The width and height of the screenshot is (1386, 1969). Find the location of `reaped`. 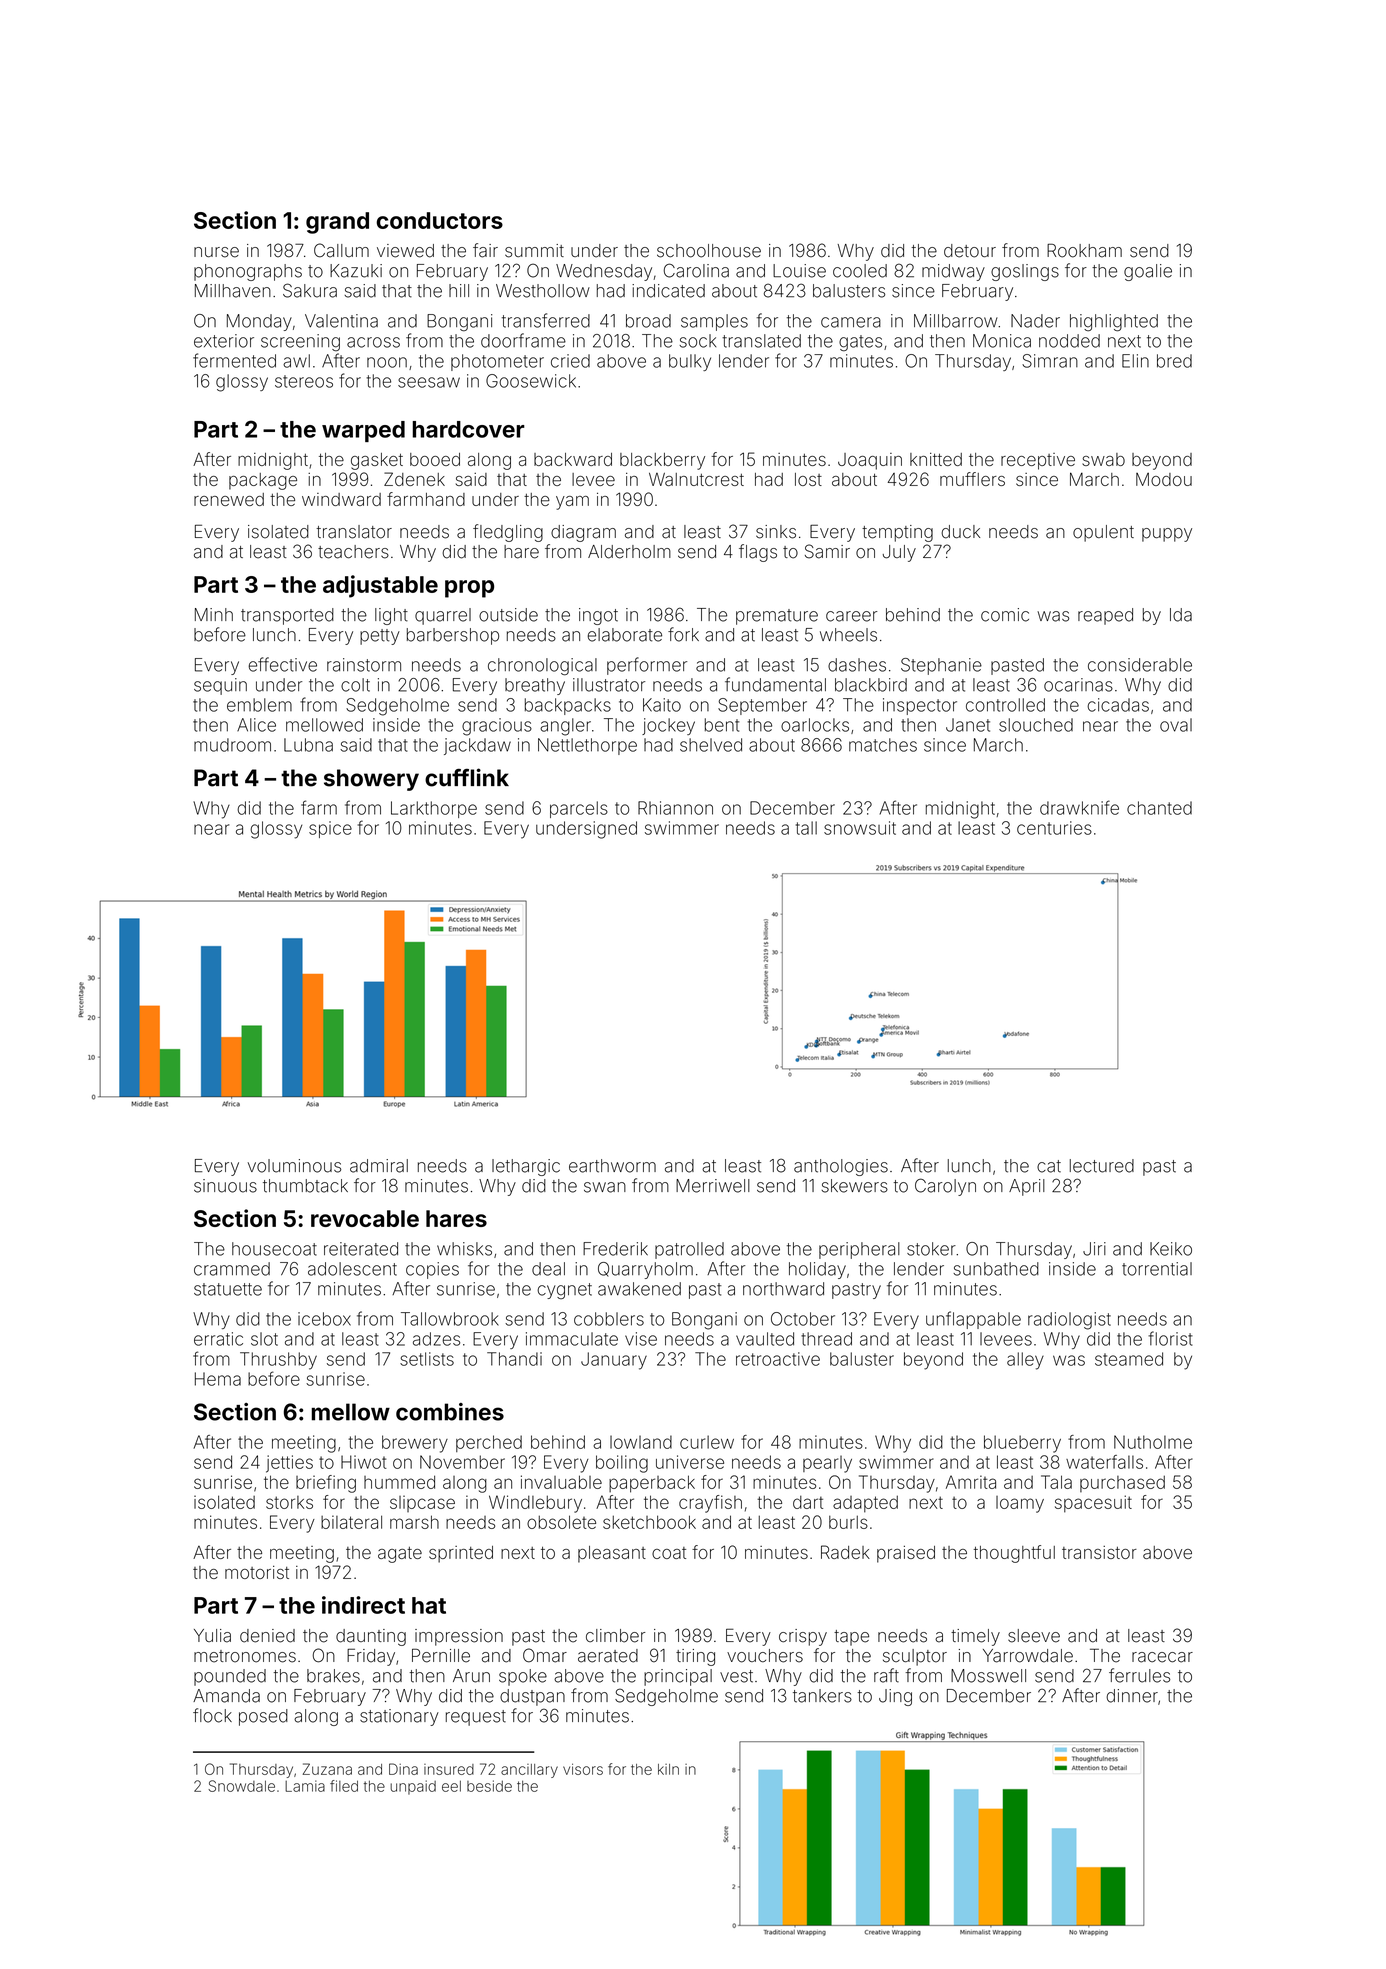

reaped is located at coordinates (1105, 616).
